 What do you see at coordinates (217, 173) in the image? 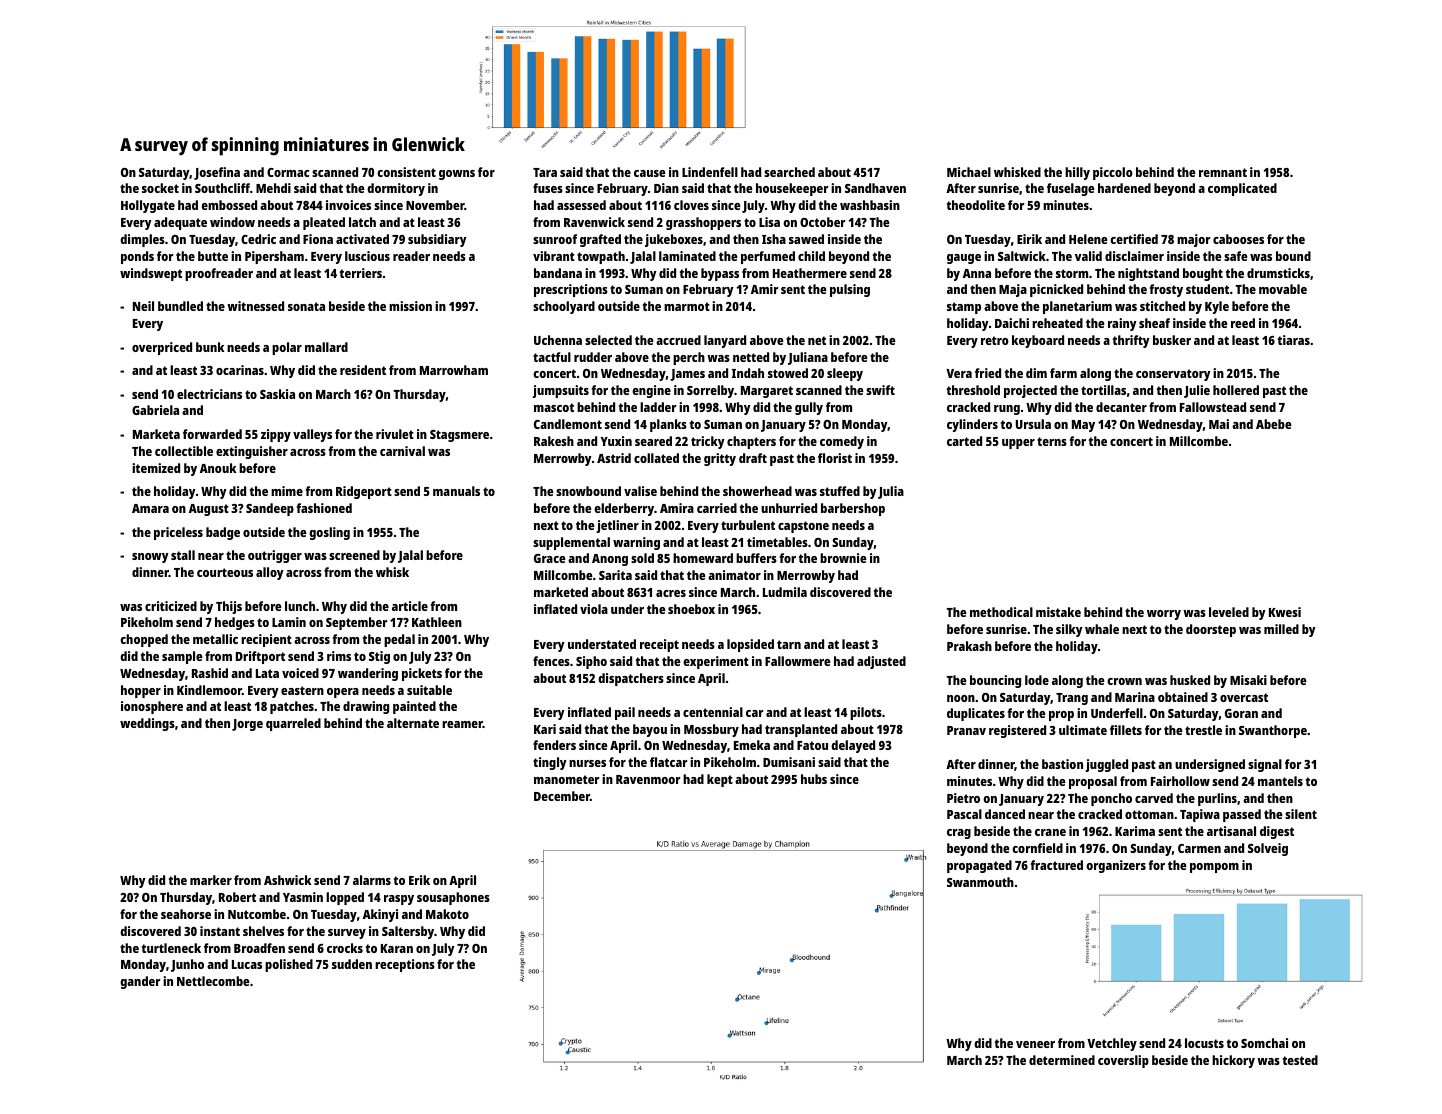
I see `Josefina` at bounding box center [217, 173].
